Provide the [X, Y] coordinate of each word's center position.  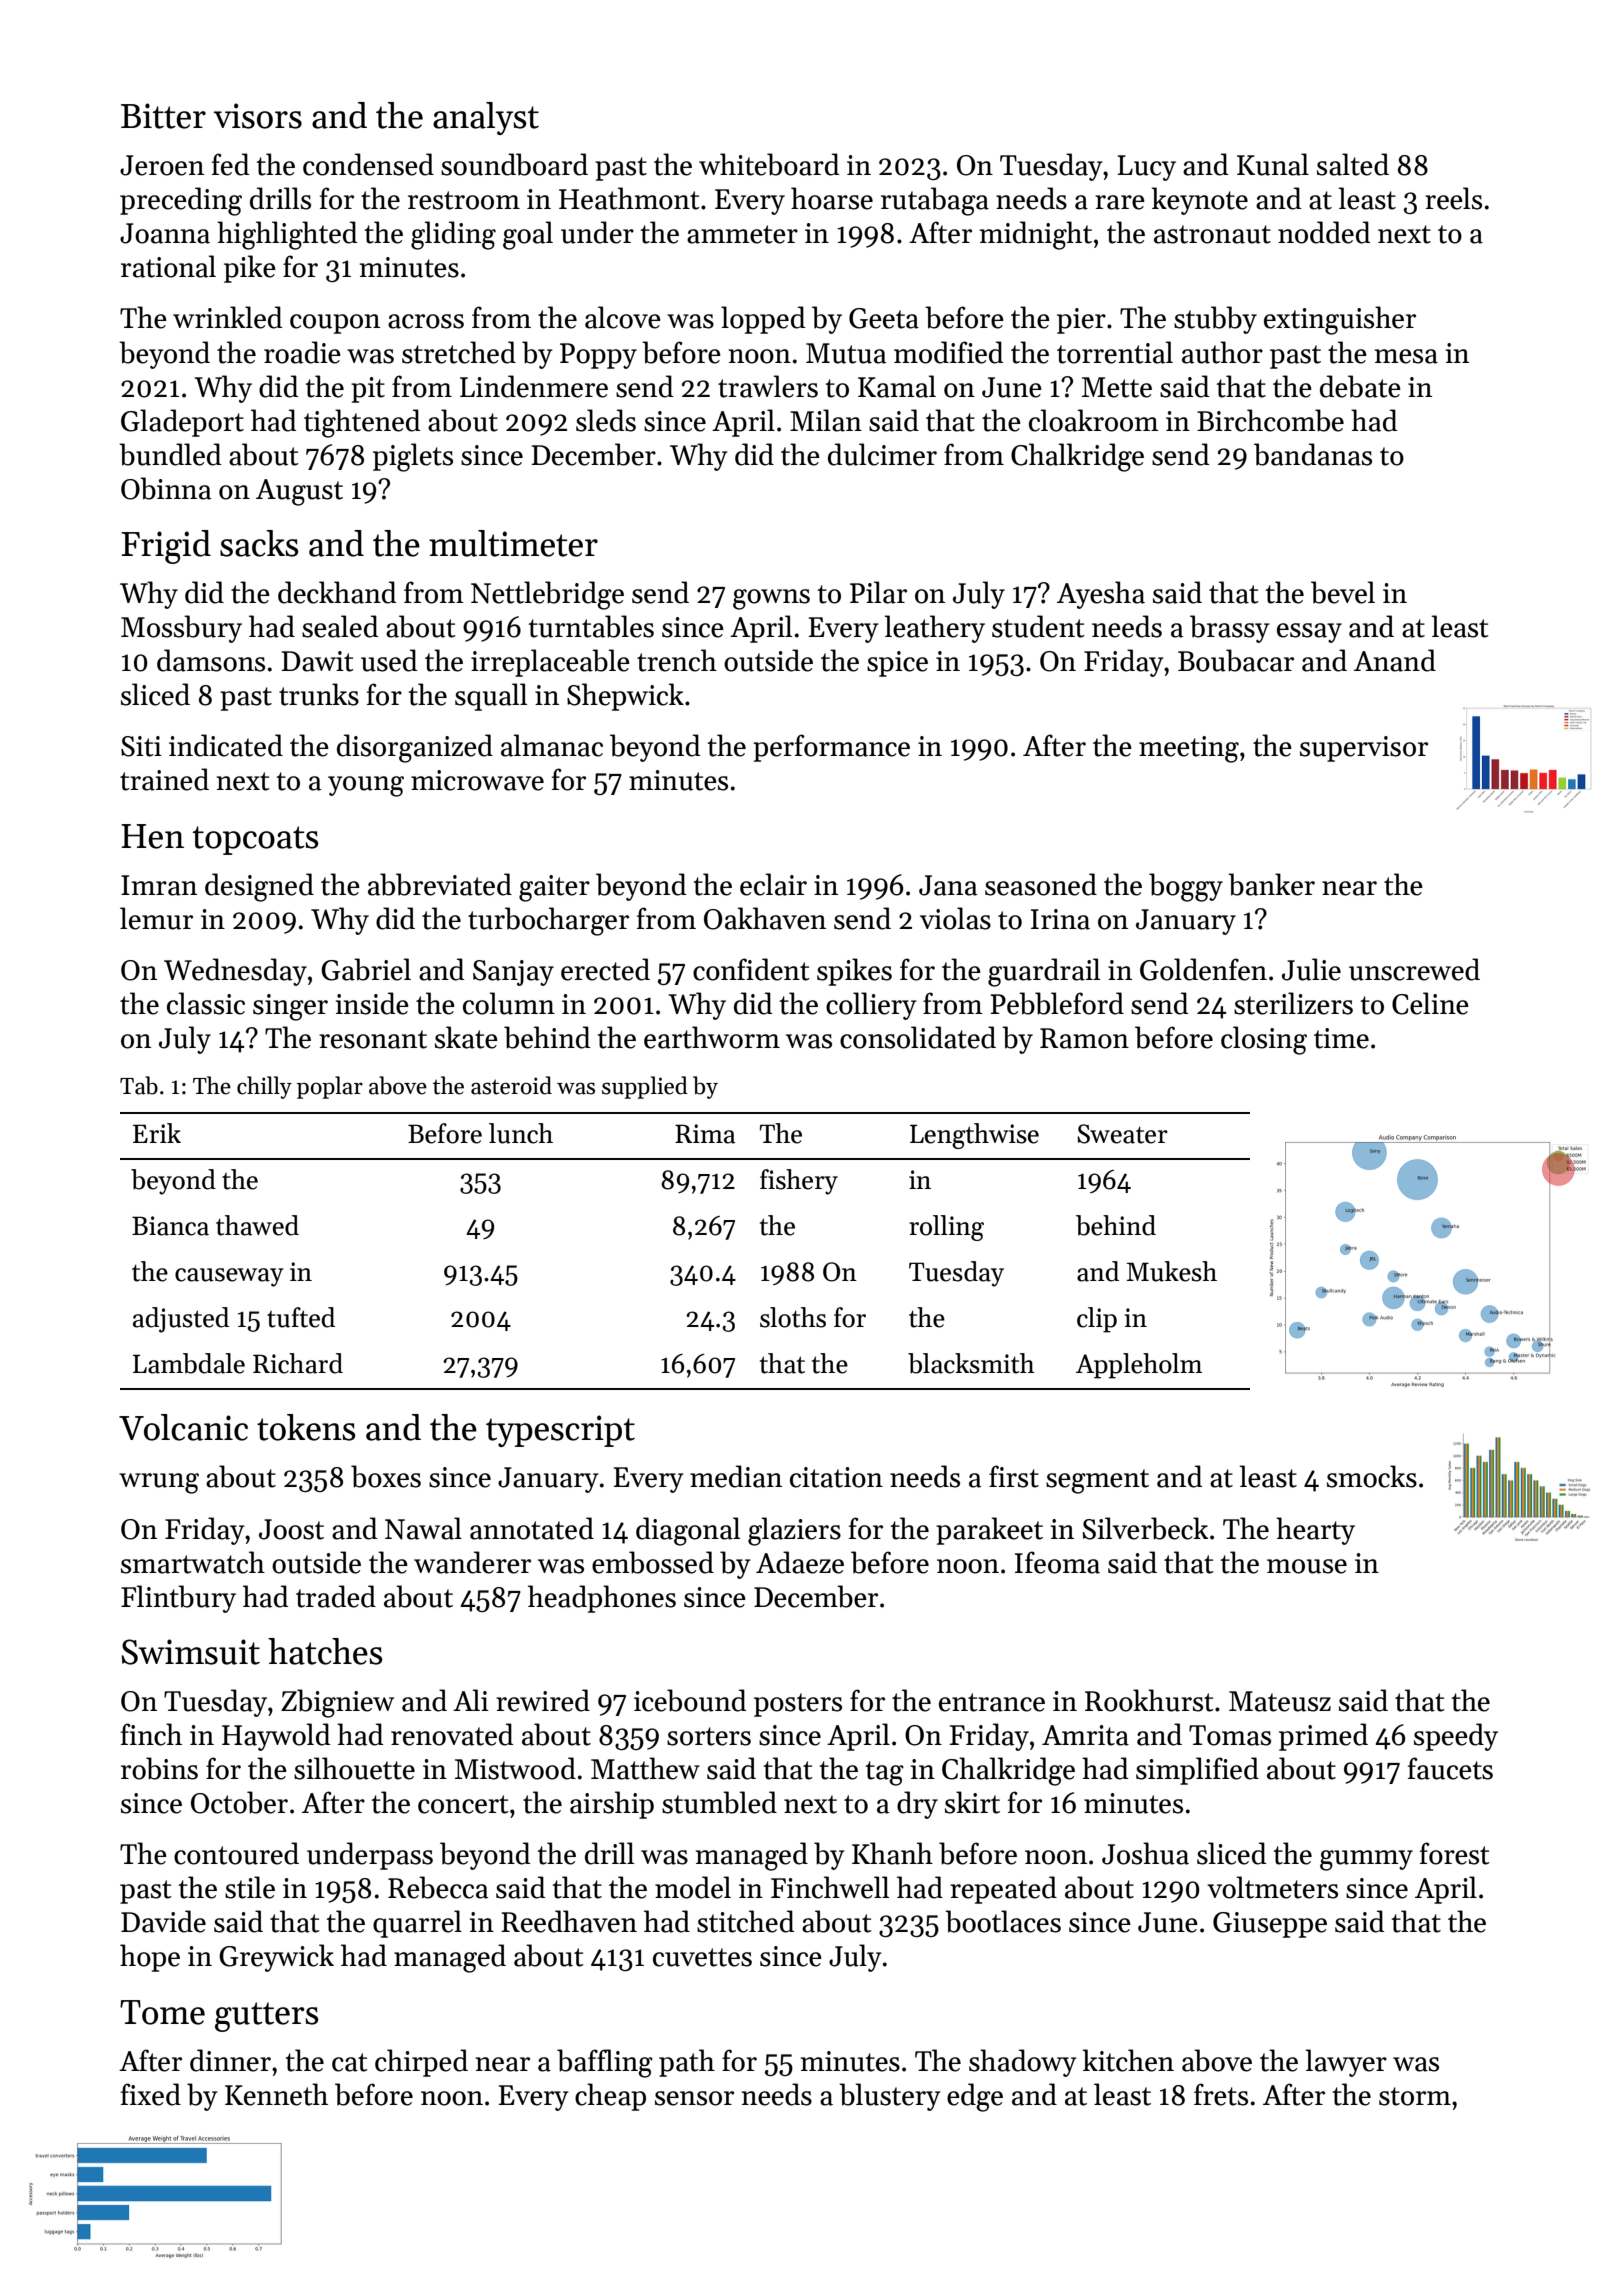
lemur [156, 918]
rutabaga [935, 201]
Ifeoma [1057, 1562]
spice [897, 664]
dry [917, 1805]
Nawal [423, 1528]
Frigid [166, 547]
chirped [421, 2063]
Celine [1430, 1003]
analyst [486, 118]
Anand [1395, 660]
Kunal [1273, 164]
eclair [773, 884]
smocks [1372, 1476]
